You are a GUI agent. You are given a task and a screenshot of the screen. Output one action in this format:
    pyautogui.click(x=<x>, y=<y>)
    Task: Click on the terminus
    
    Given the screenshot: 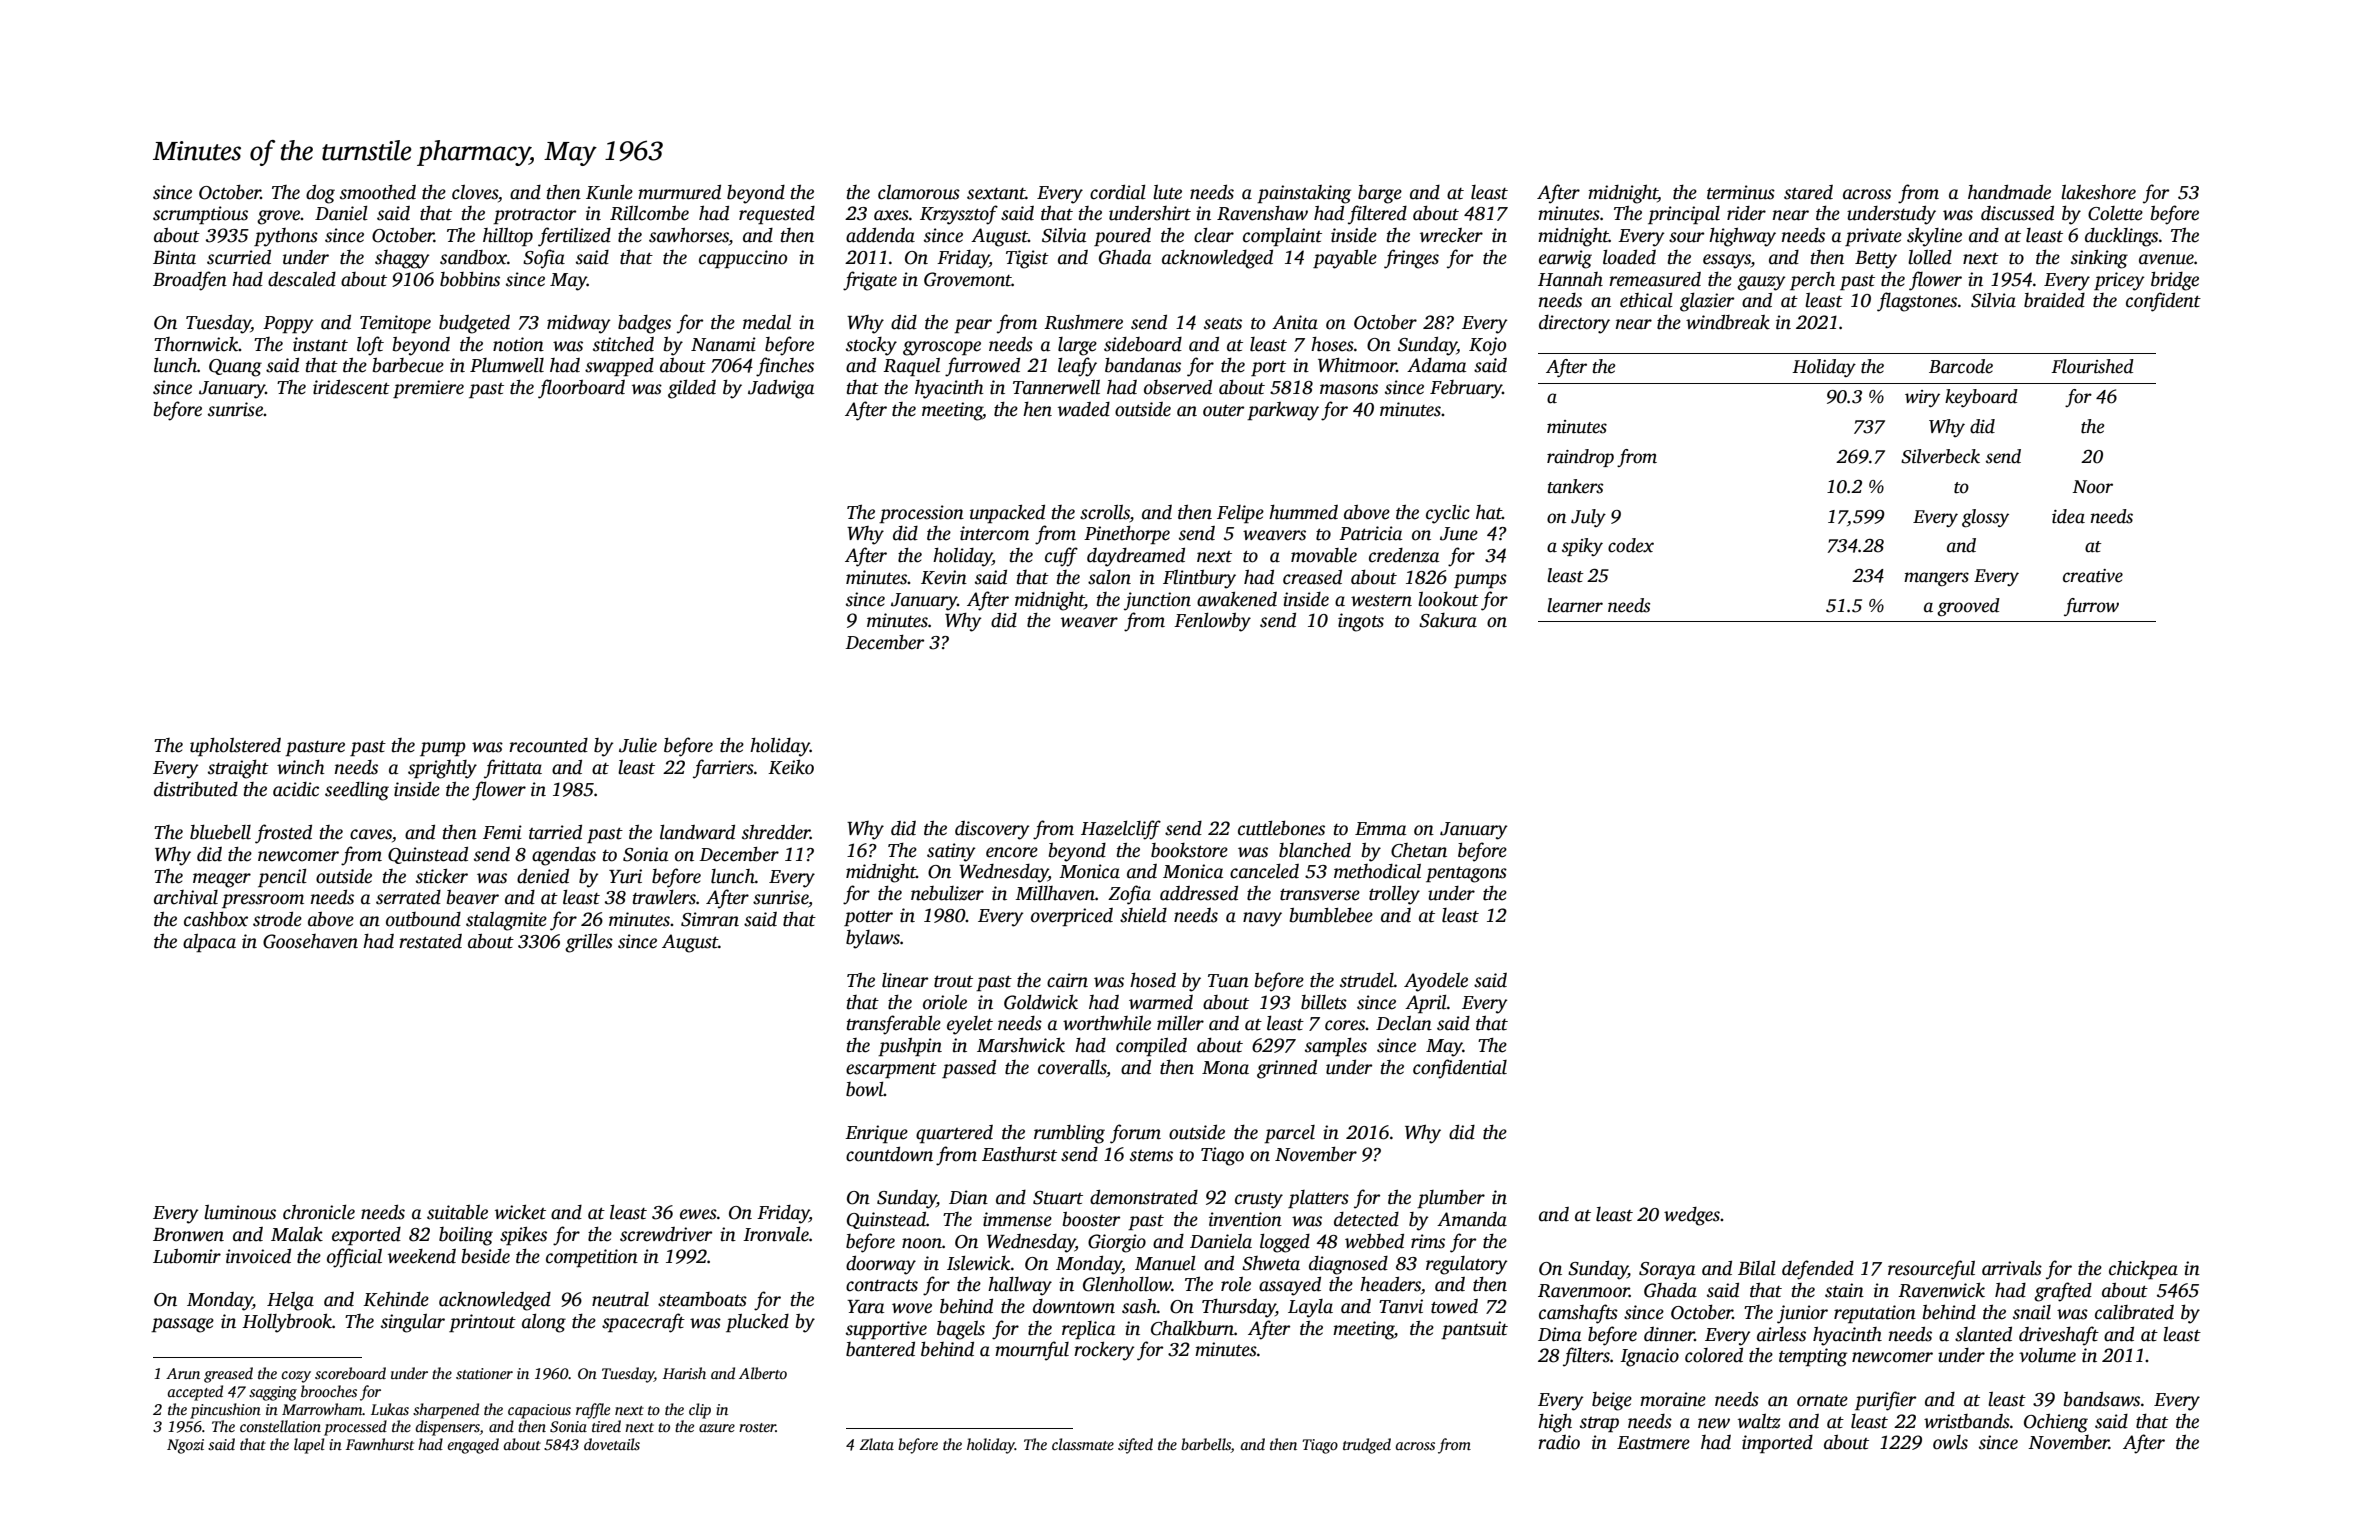 What is the action you would take?
    pyautogui.click(x=1741, y=192)
